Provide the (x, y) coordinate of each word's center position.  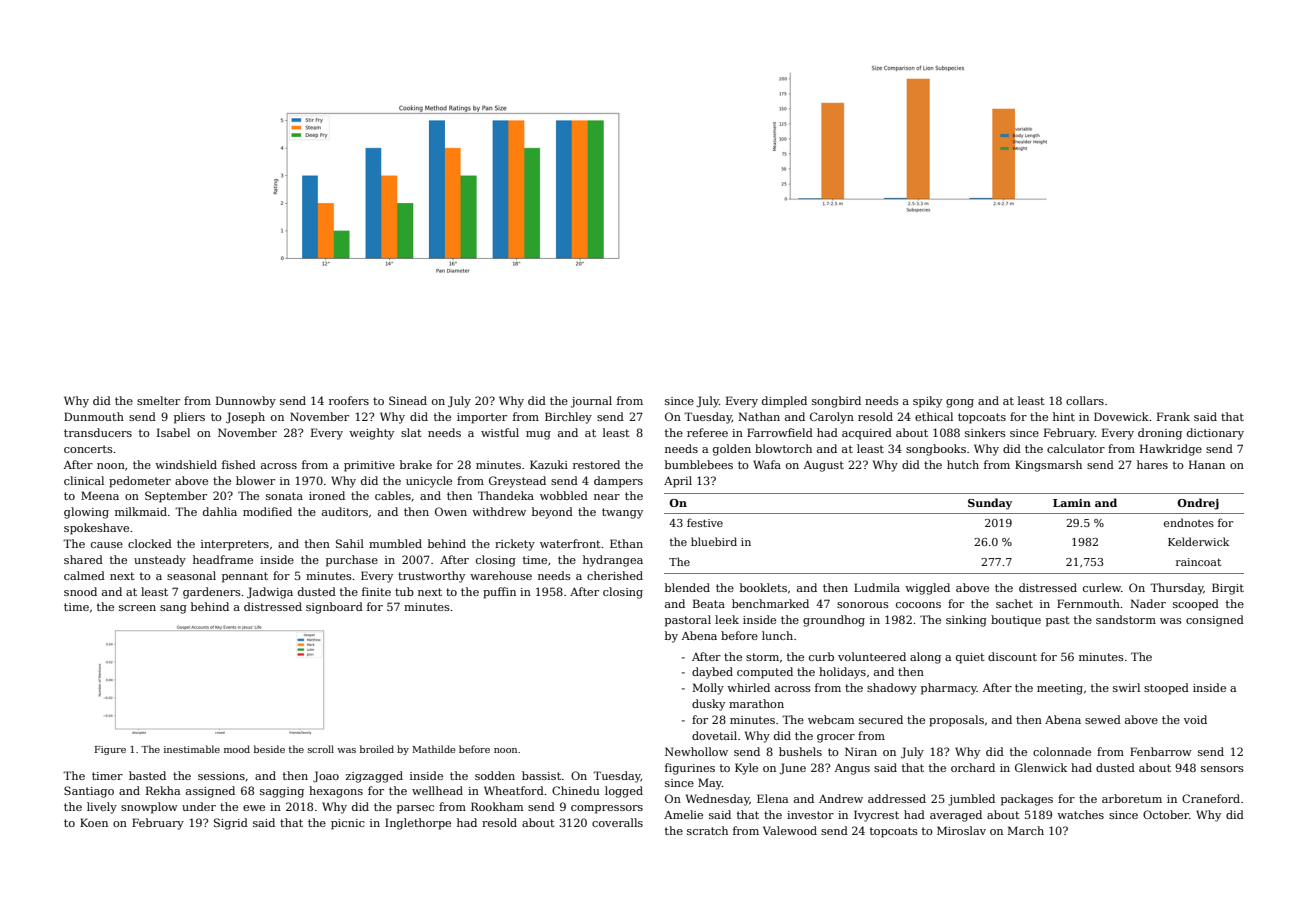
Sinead (408, 400)
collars (1085, 400)
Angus (852, 769)
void (1195, 719)
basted (147, 775)
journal (591, 402)
